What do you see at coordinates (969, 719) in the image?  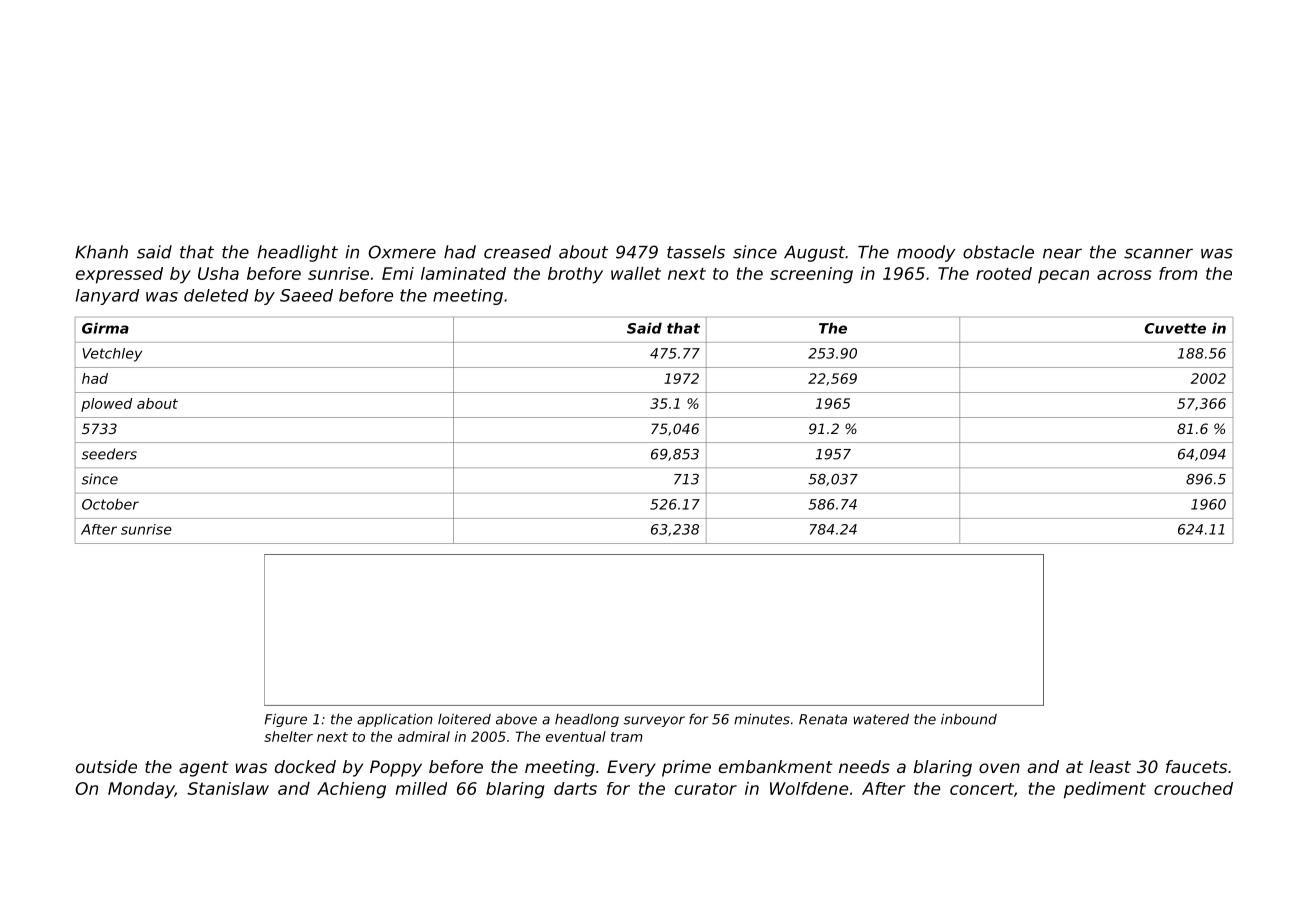 I see `inbound` at bounding box center [969, 719].
